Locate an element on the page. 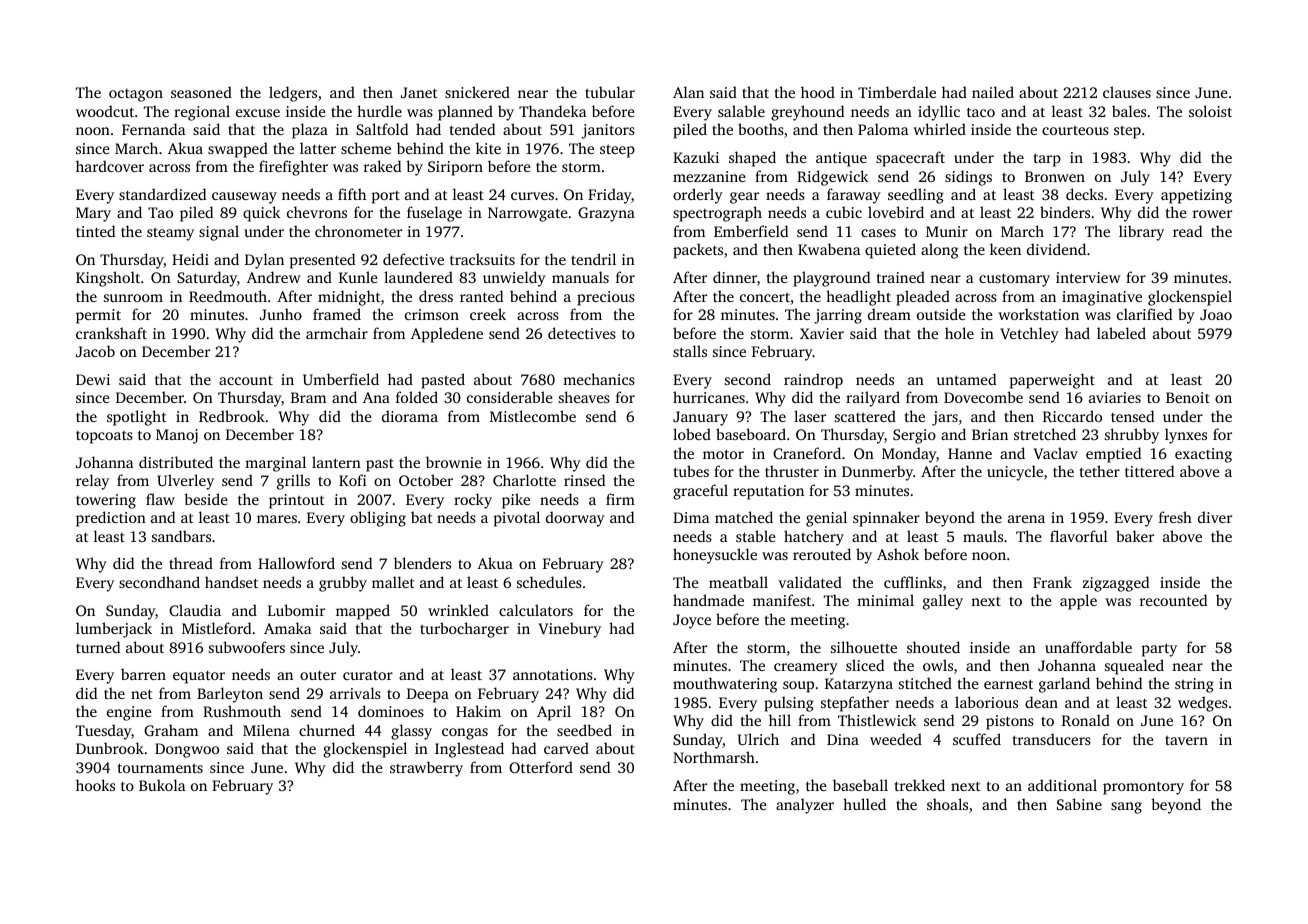 This page has height=924, width=1308. Northmarsh is located at coordinates (714, 757).
